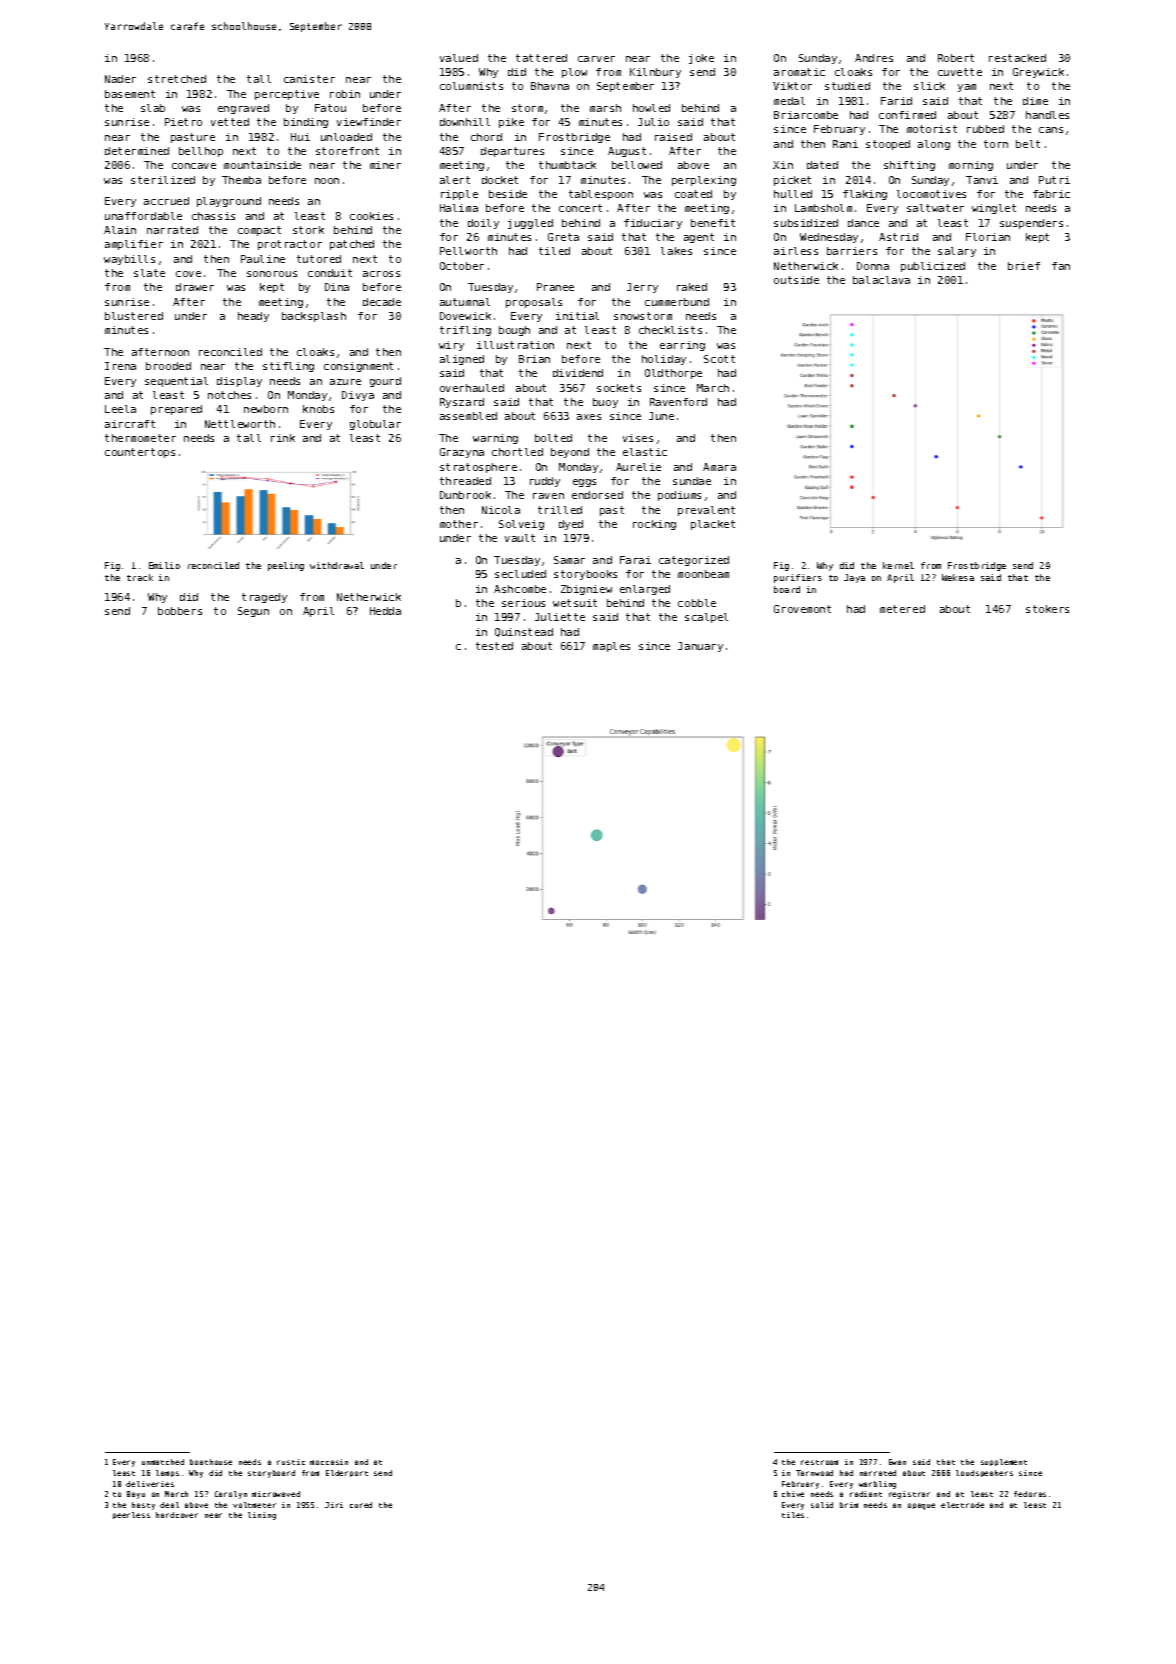 This screenshot has width=1176, height=1664. Describe the element at coordinates (361, 1505) in the screenshot. I see `cured` at that location.
